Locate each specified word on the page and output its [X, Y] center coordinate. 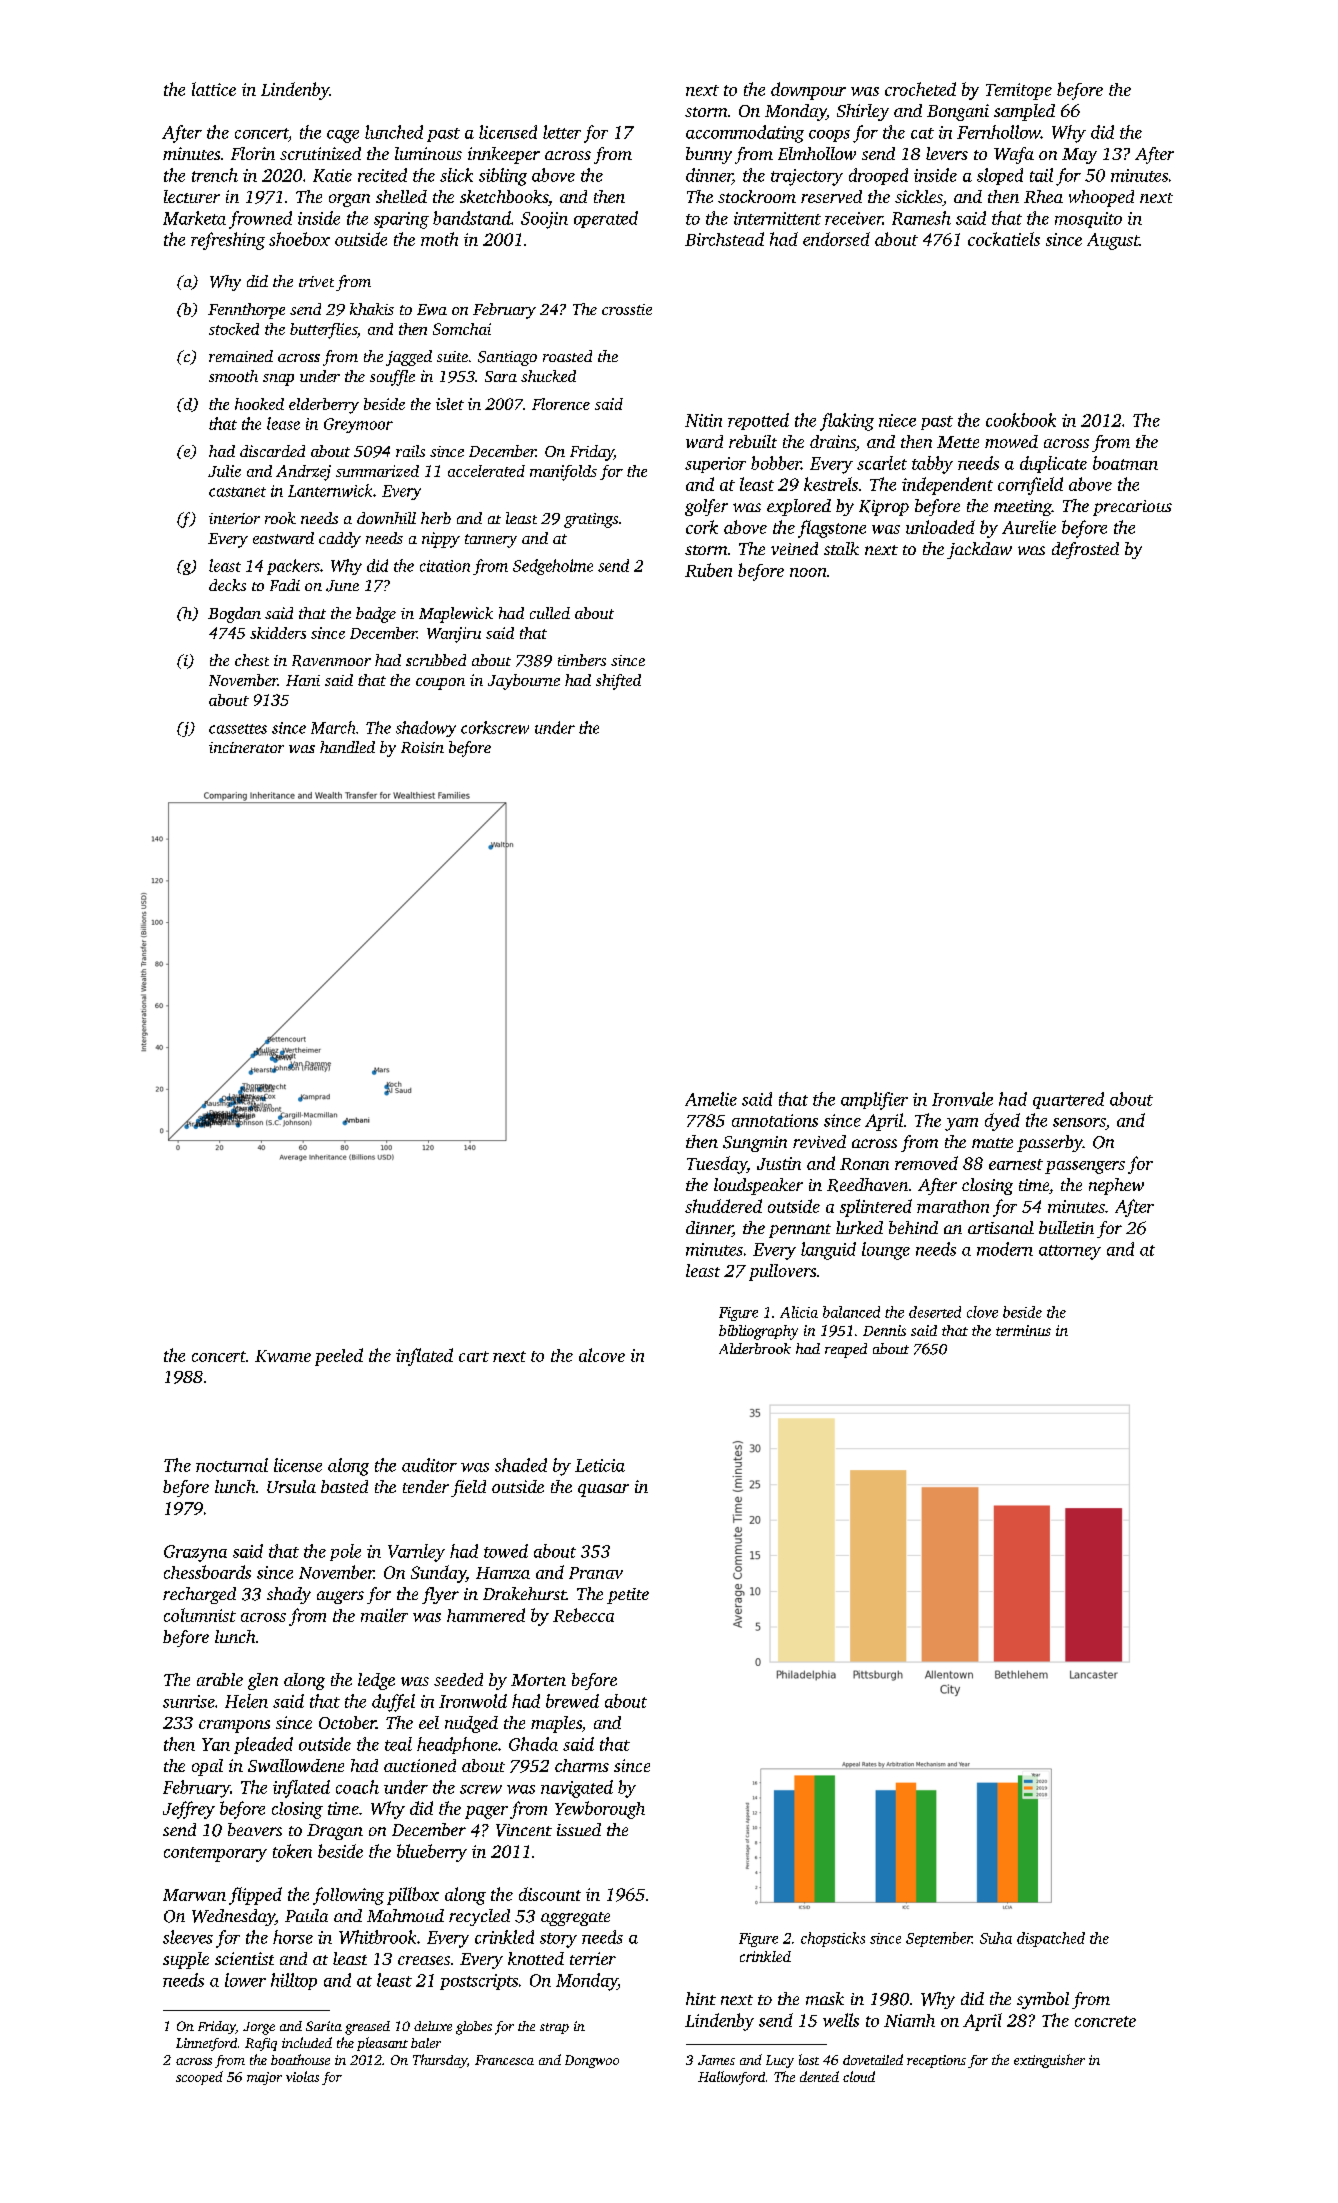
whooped [1101, 198]
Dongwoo [592, 2061]
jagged [409, 358]
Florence [561, 404]
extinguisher [1049, 2061]
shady [289, 1595]
